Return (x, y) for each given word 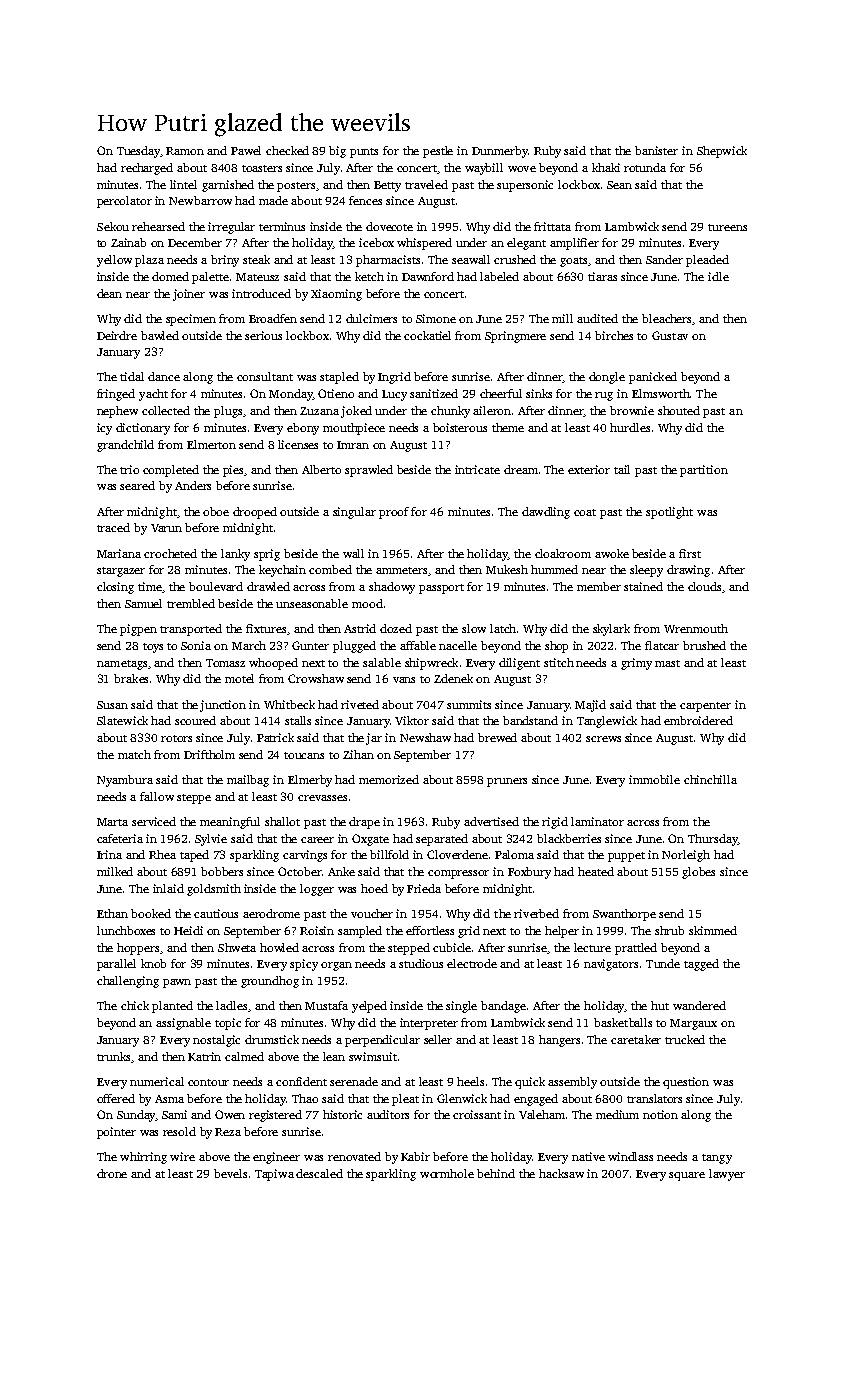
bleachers (667, 319)
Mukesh (507, 569)
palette (210, 278)
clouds (704, 586)
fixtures (266, 628)
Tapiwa (274, 1175)
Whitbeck (289, 704)
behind (496, 1173)
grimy (636, 664)
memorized (389, 779)
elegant (526, 244)
